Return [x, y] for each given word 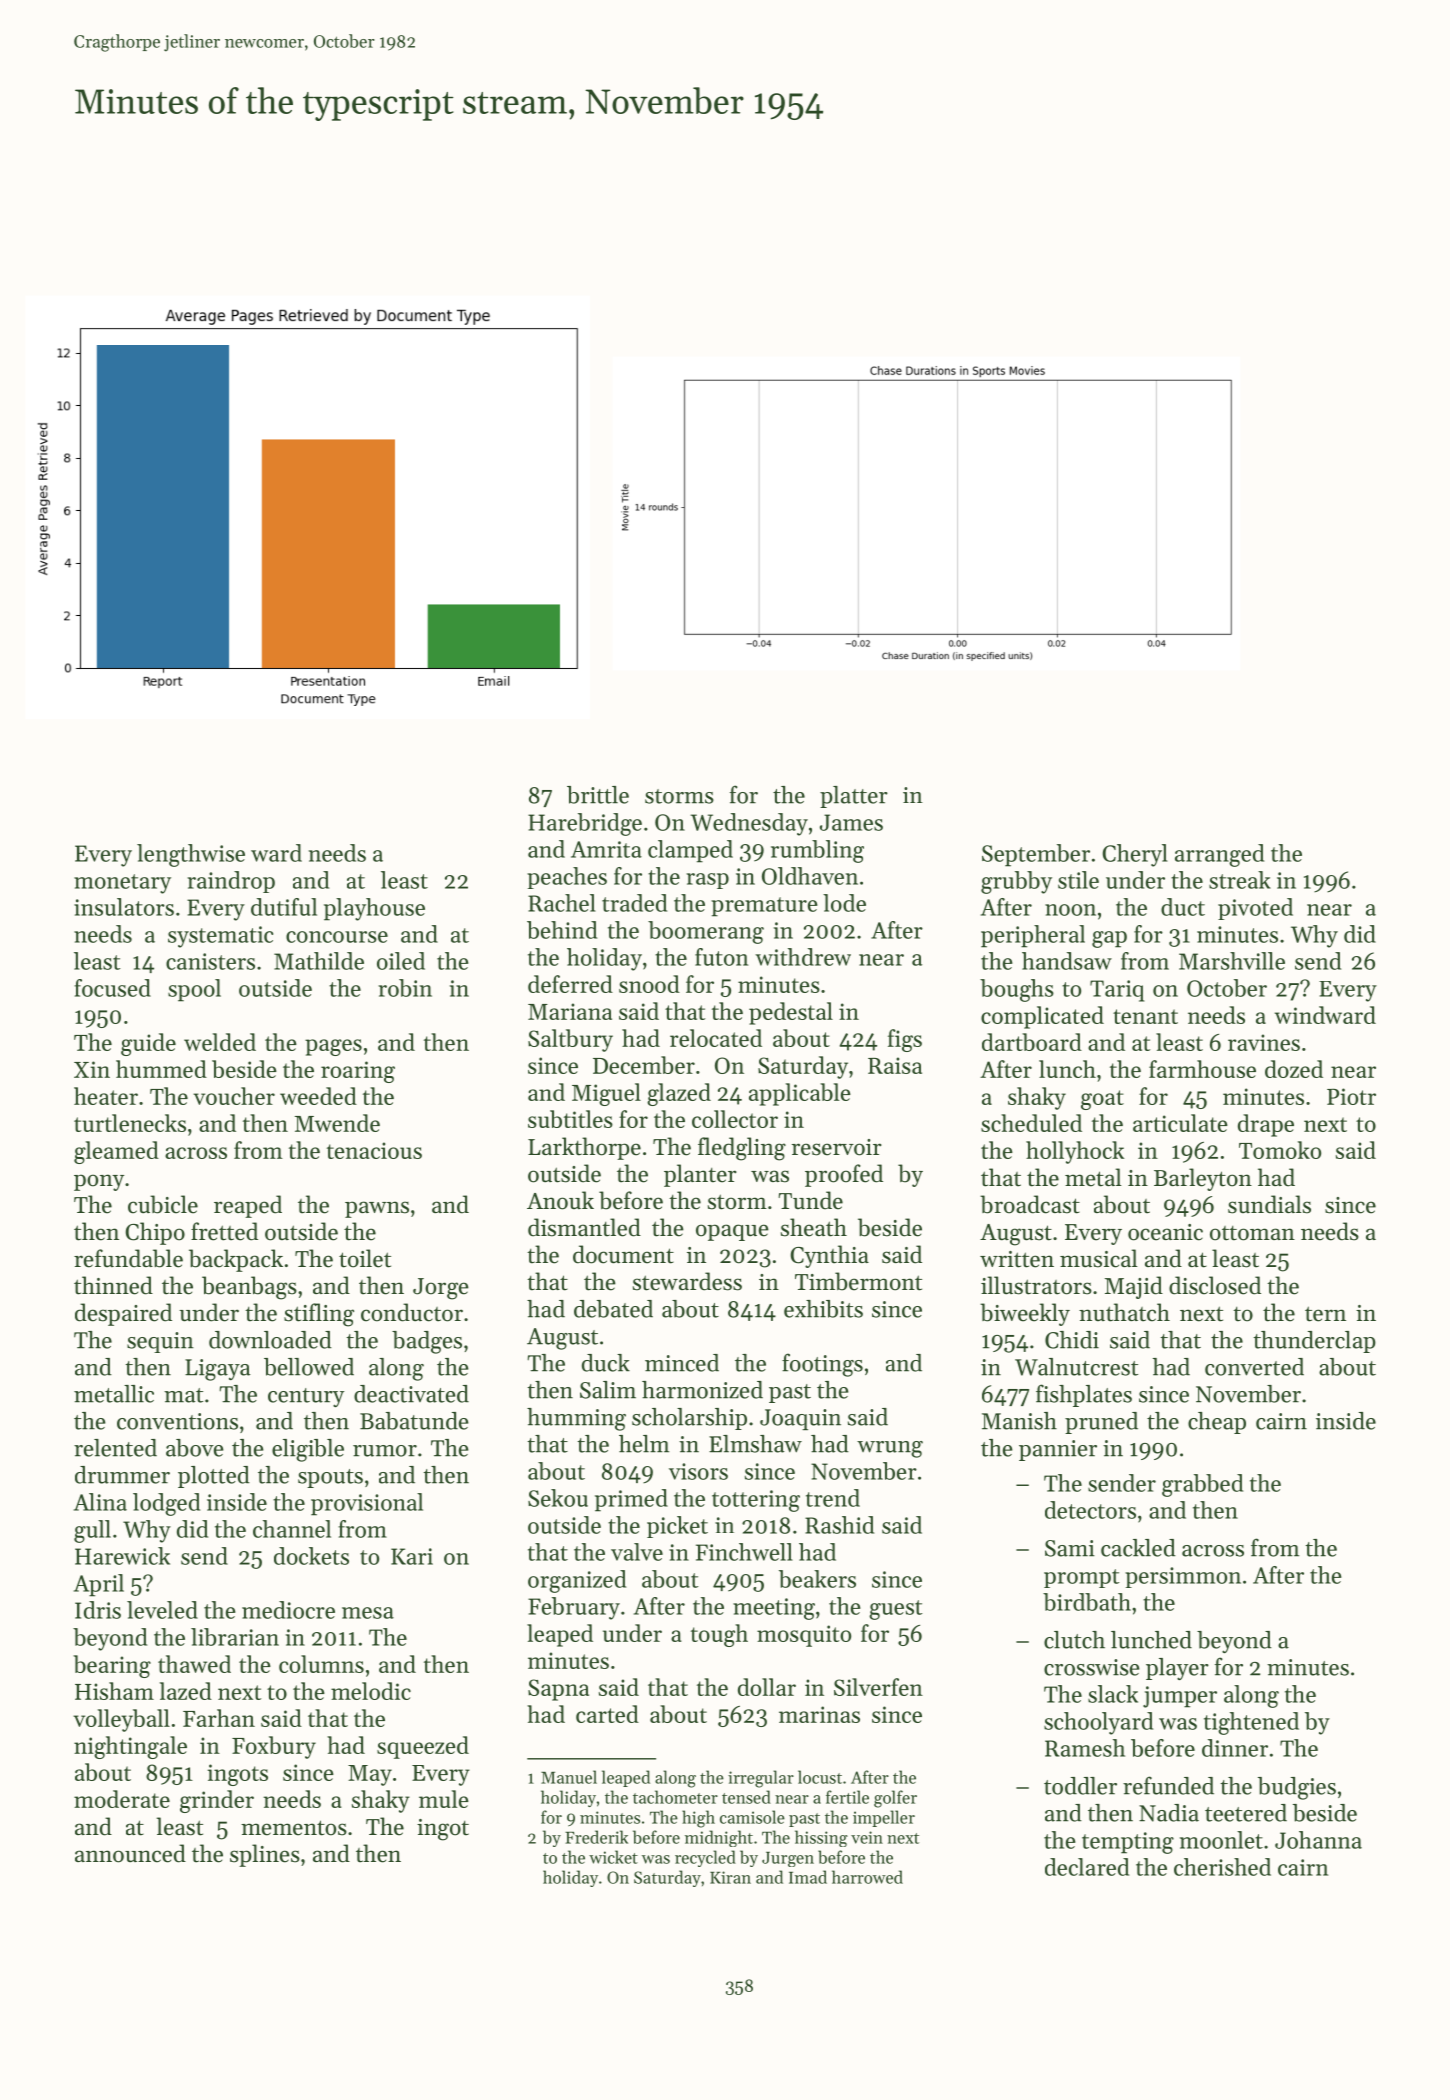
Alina [100, 1502]
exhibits [823, 1309]
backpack [236, 1260]
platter [854, 797]
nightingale [130, 1747]
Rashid [839, 1525]
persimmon [1183, 1577]
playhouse [374, 909]
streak [1240, 880]
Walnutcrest [1076, 1367]
